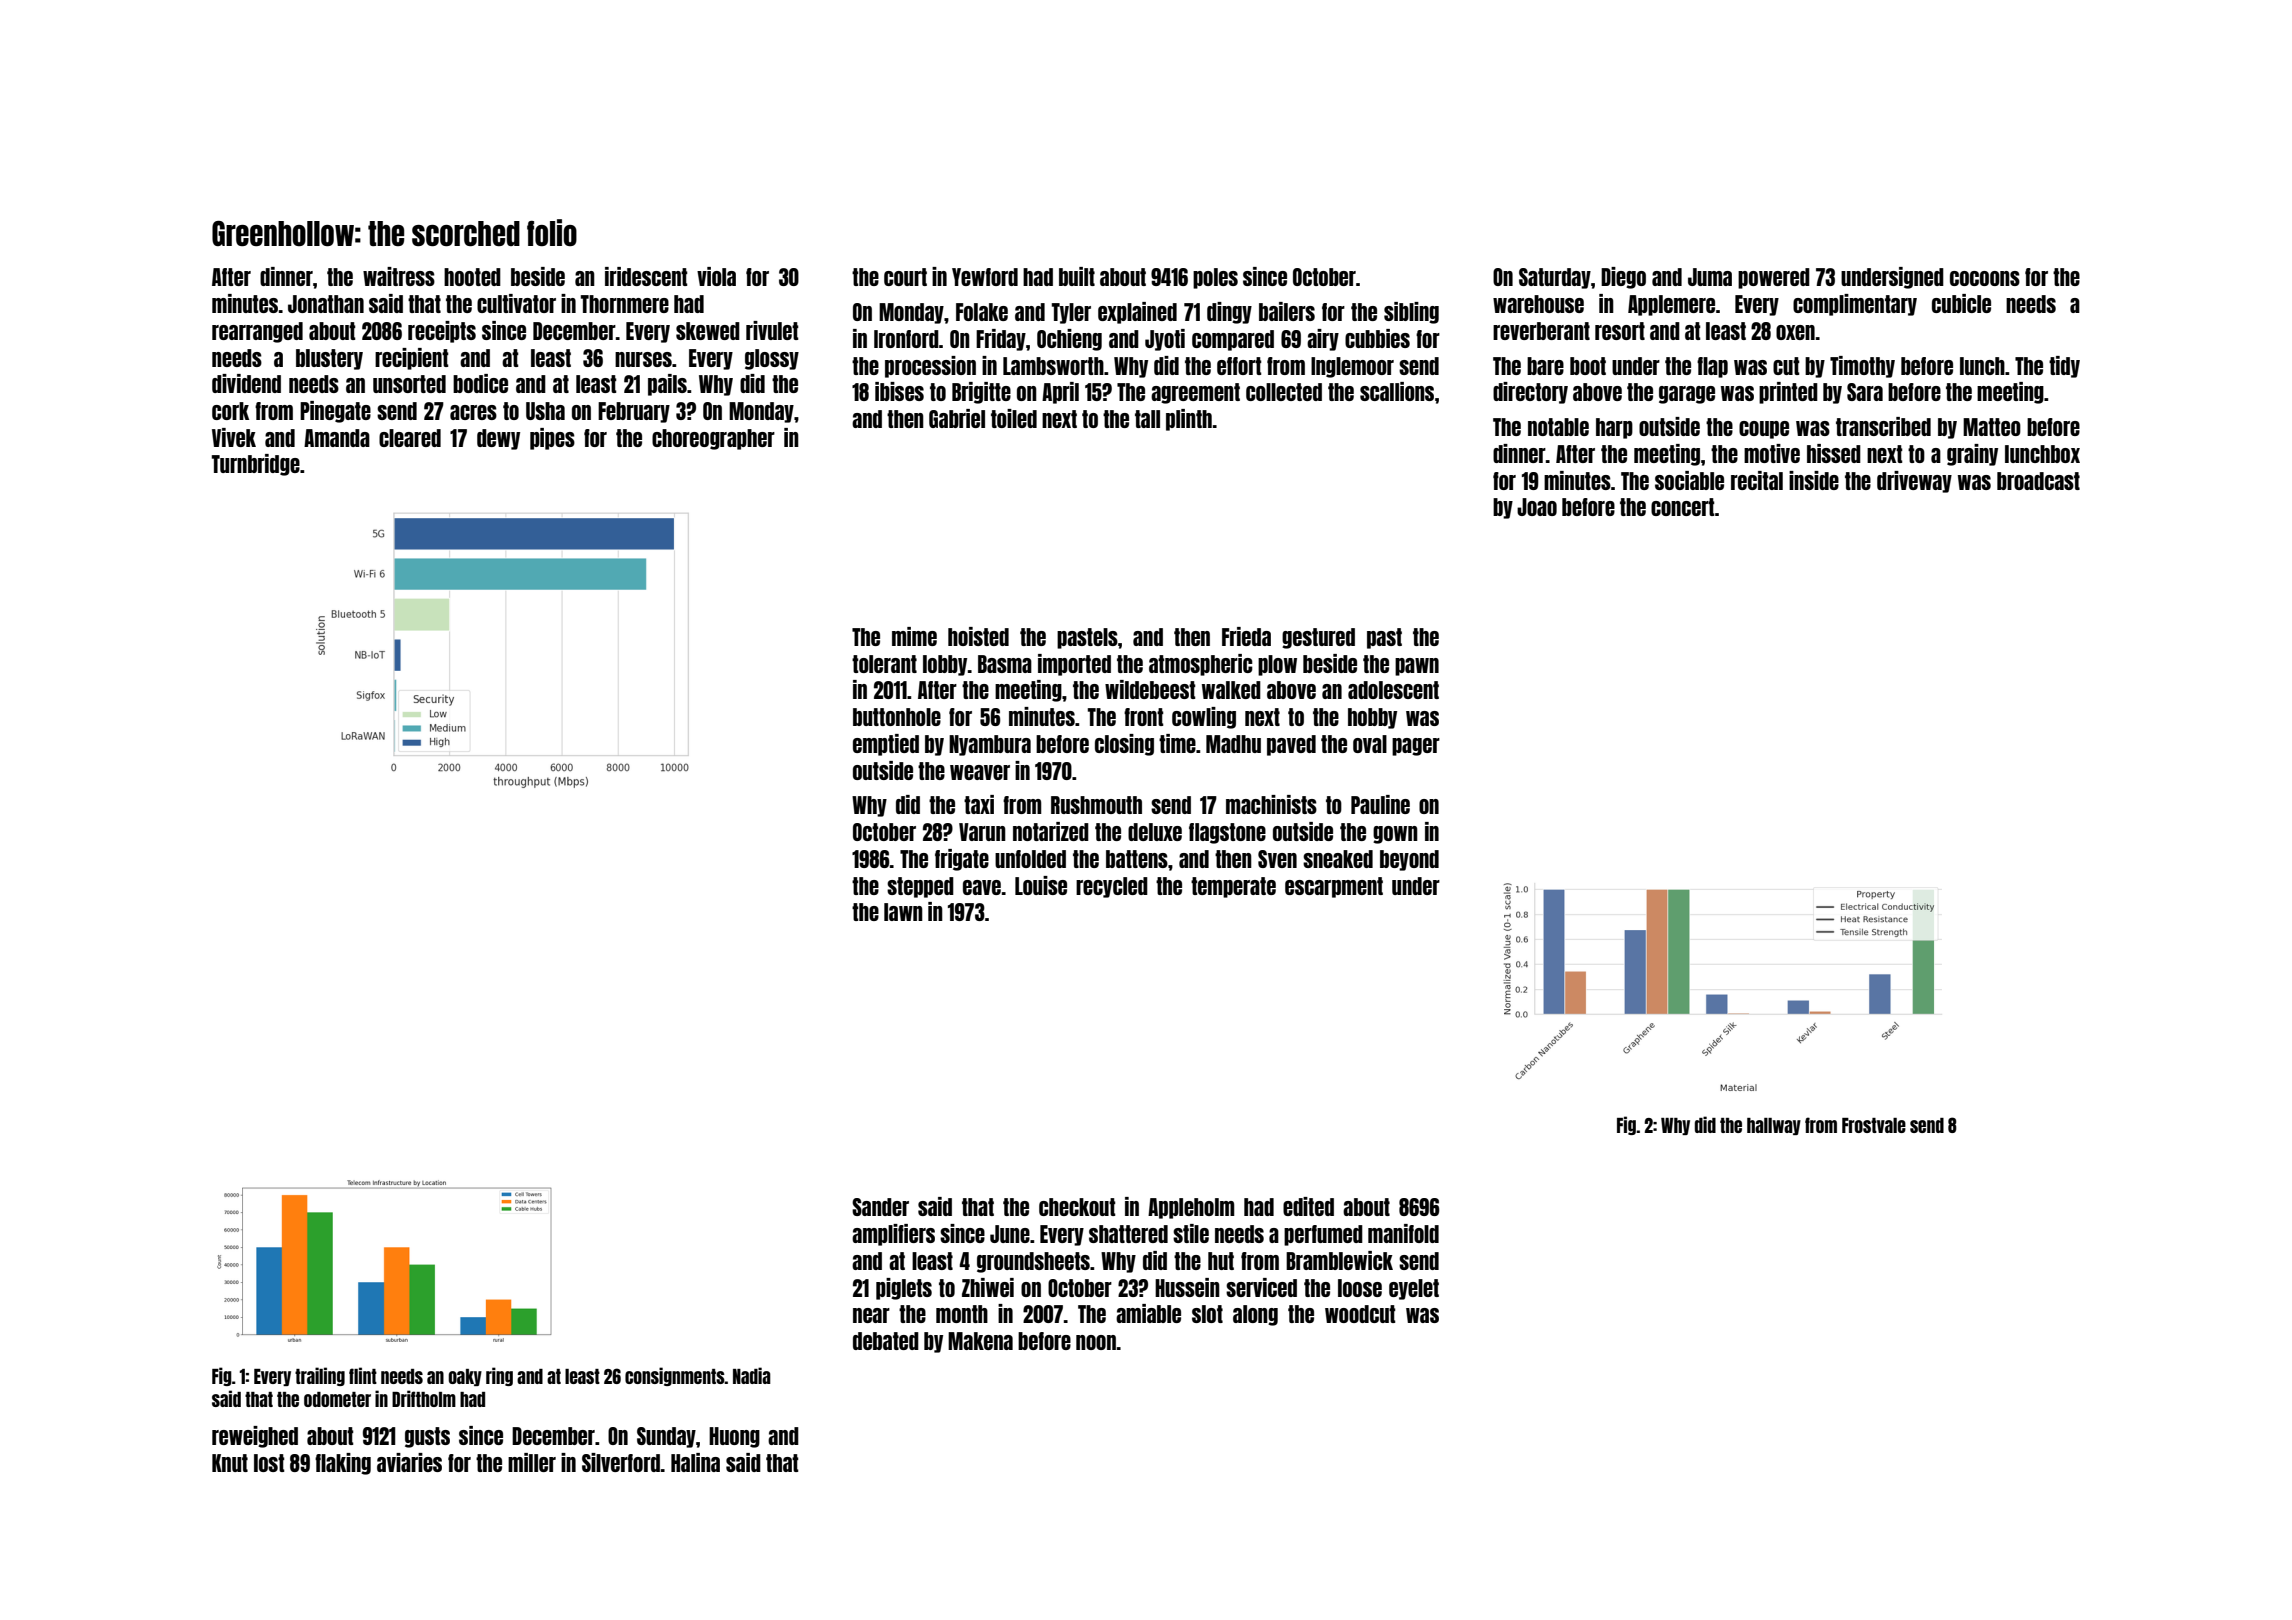 Image resolution: width=2292 pixels, height=1620 pixels. I want to click on mime, so click(914, 636).
